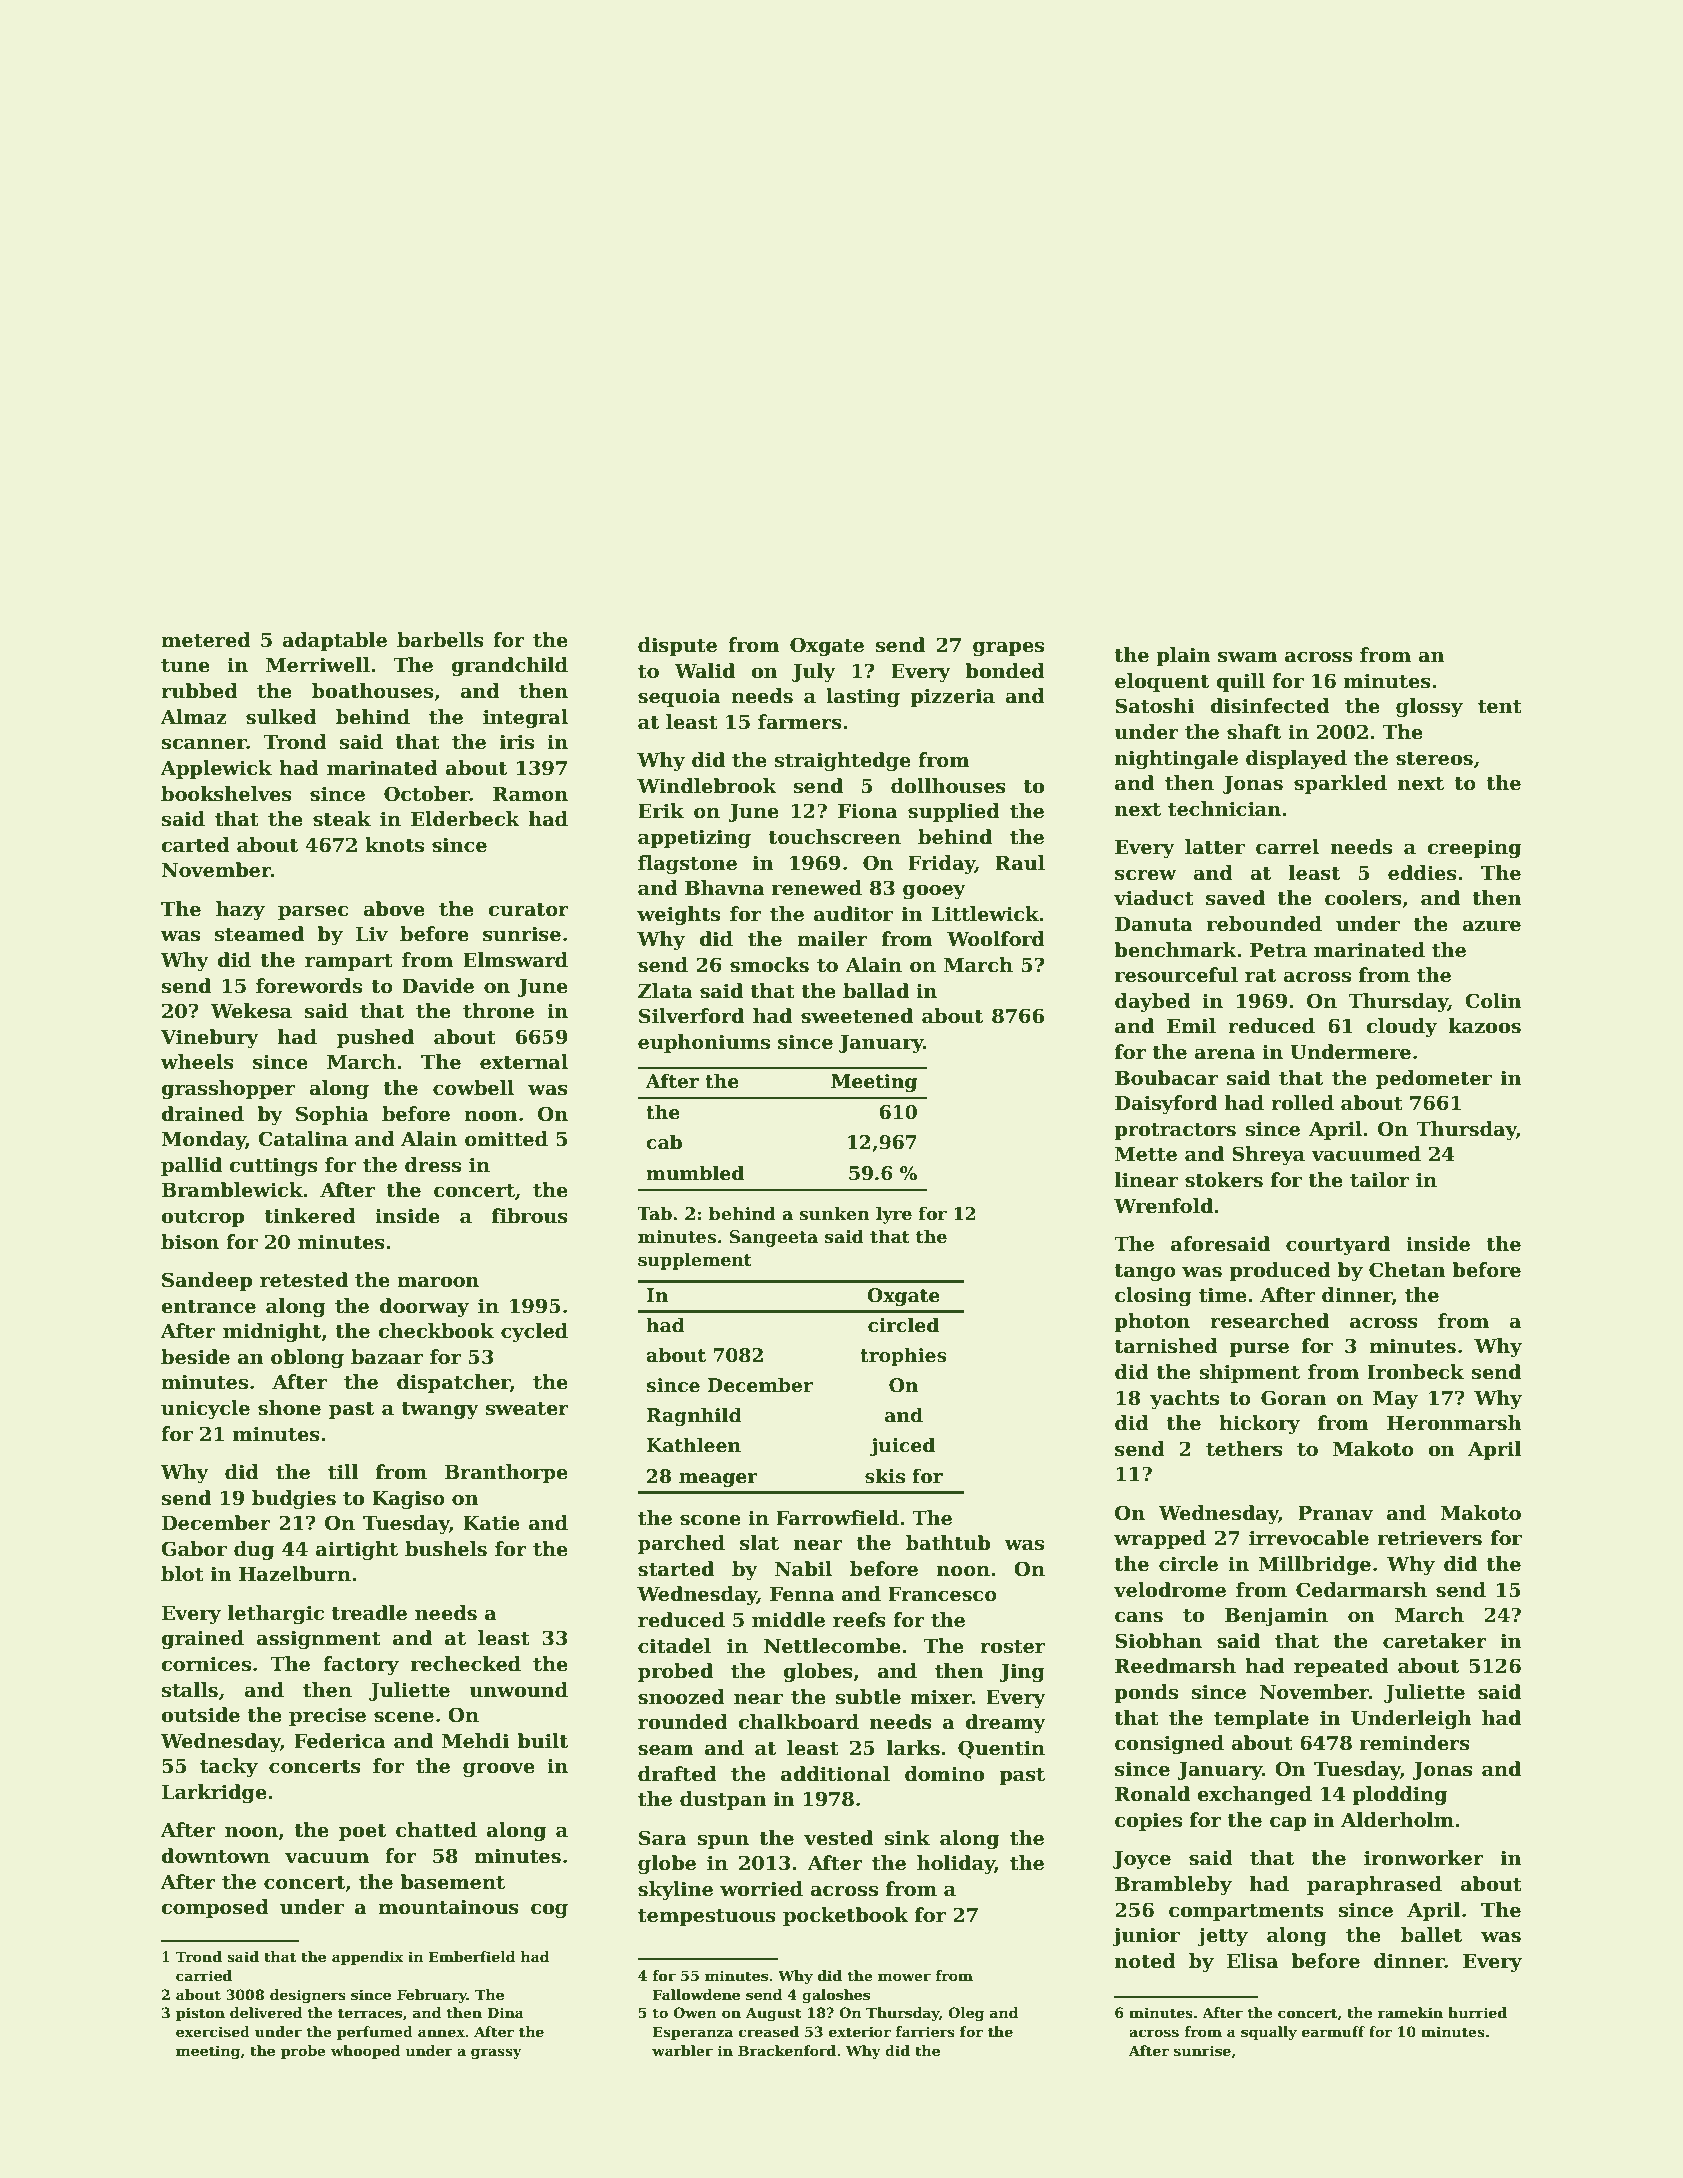 This screenshot has height=2178, width=1683. What do you see at coordinates (1296, 759) in the screenshot?
I see `displayed` at bounding box center [1296, 759].
